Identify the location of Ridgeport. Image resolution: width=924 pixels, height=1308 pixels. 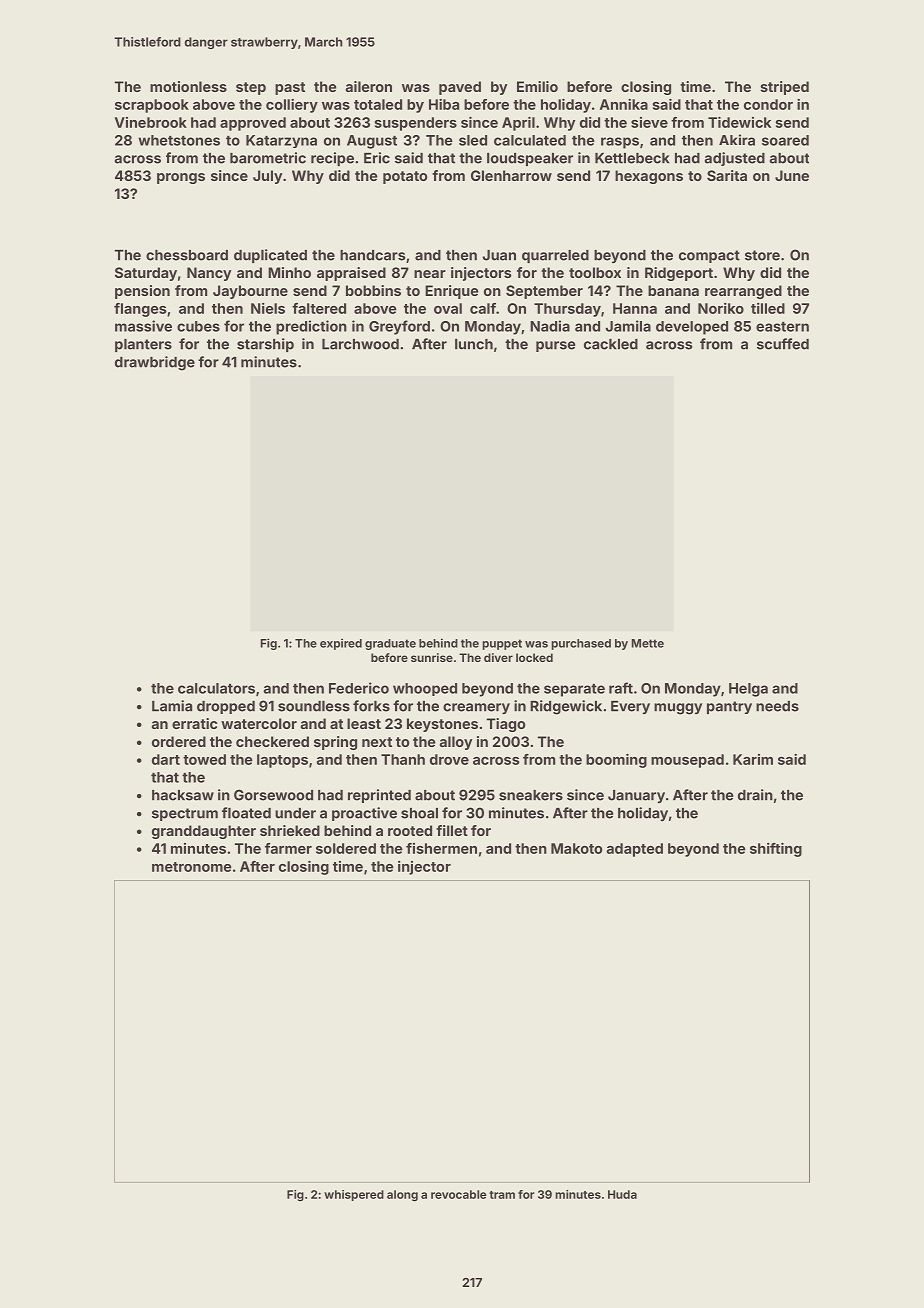
(679, 274).
